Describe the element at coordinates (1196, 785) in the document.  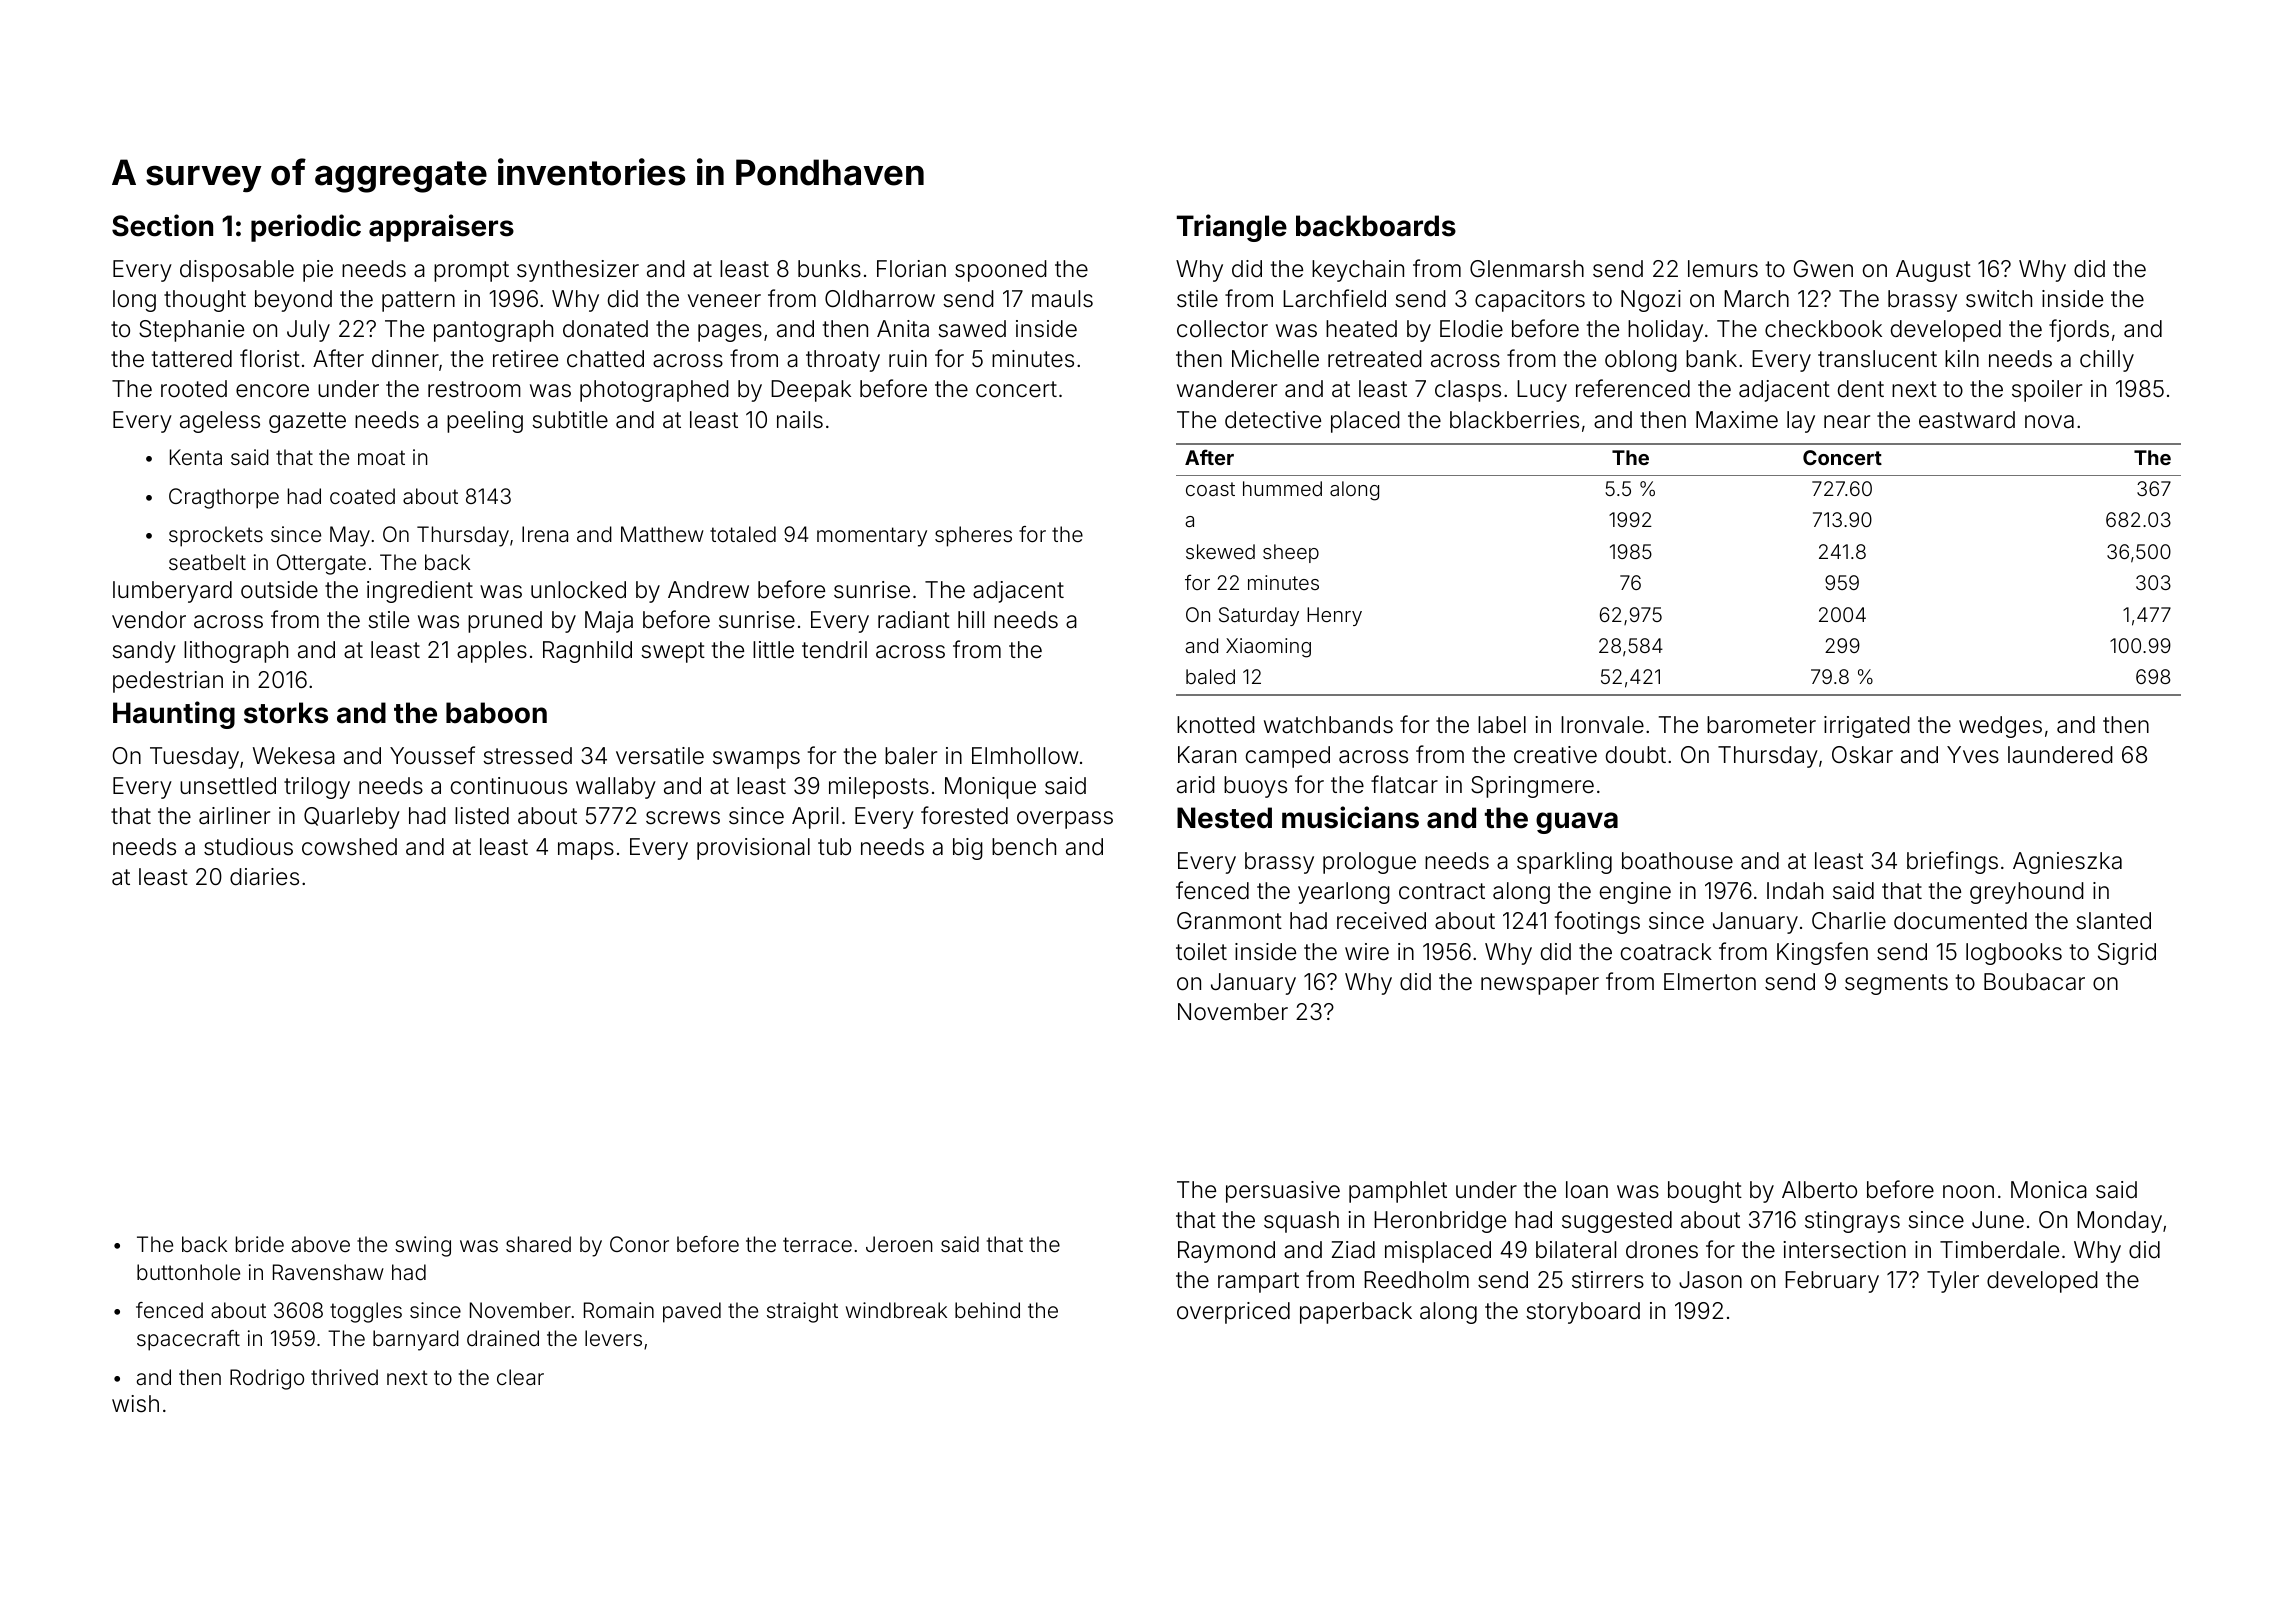
I see `arid` at that location.
